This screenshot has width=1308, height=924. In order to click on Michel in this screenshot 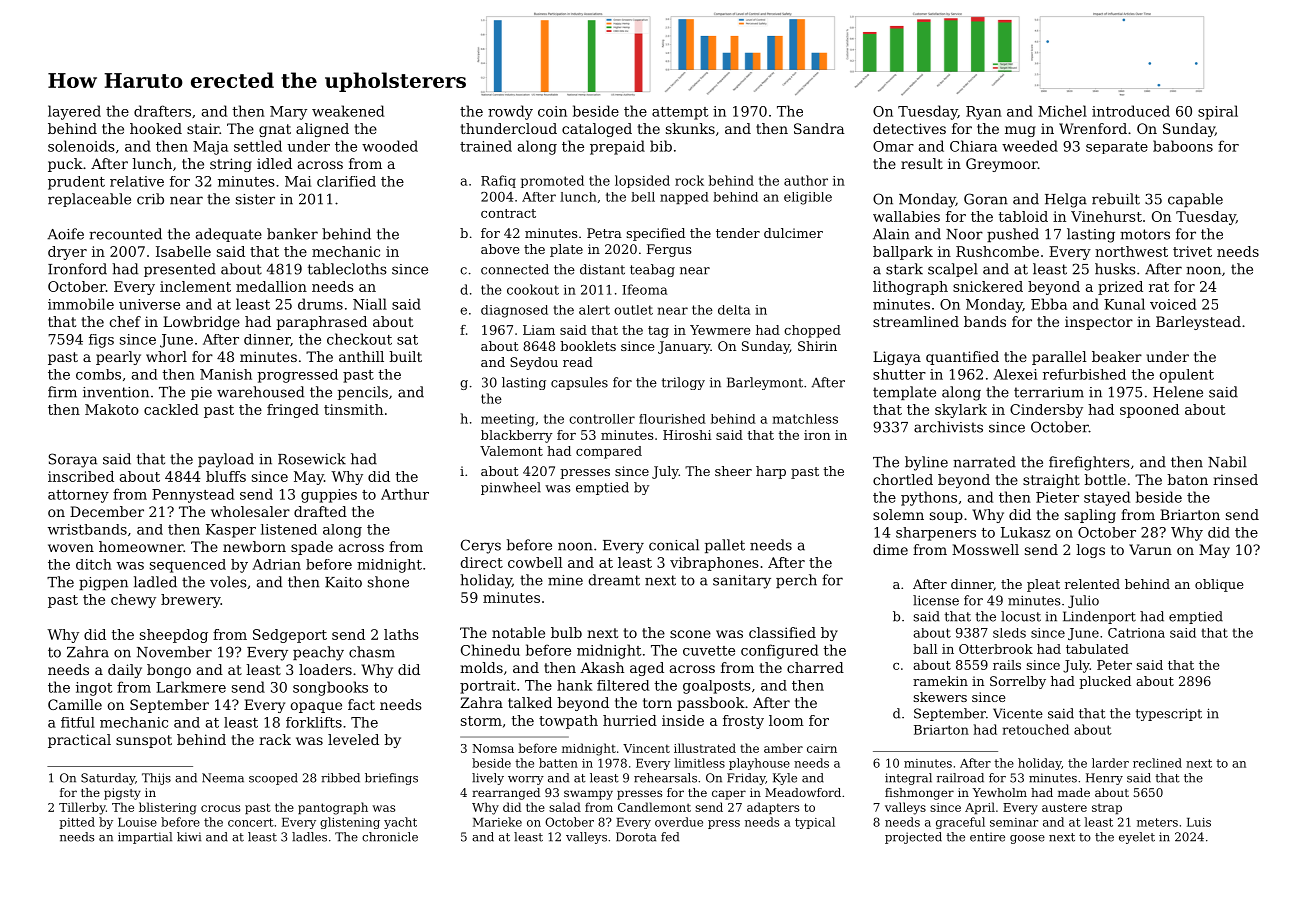, I will do `click(1062, 111)`.
